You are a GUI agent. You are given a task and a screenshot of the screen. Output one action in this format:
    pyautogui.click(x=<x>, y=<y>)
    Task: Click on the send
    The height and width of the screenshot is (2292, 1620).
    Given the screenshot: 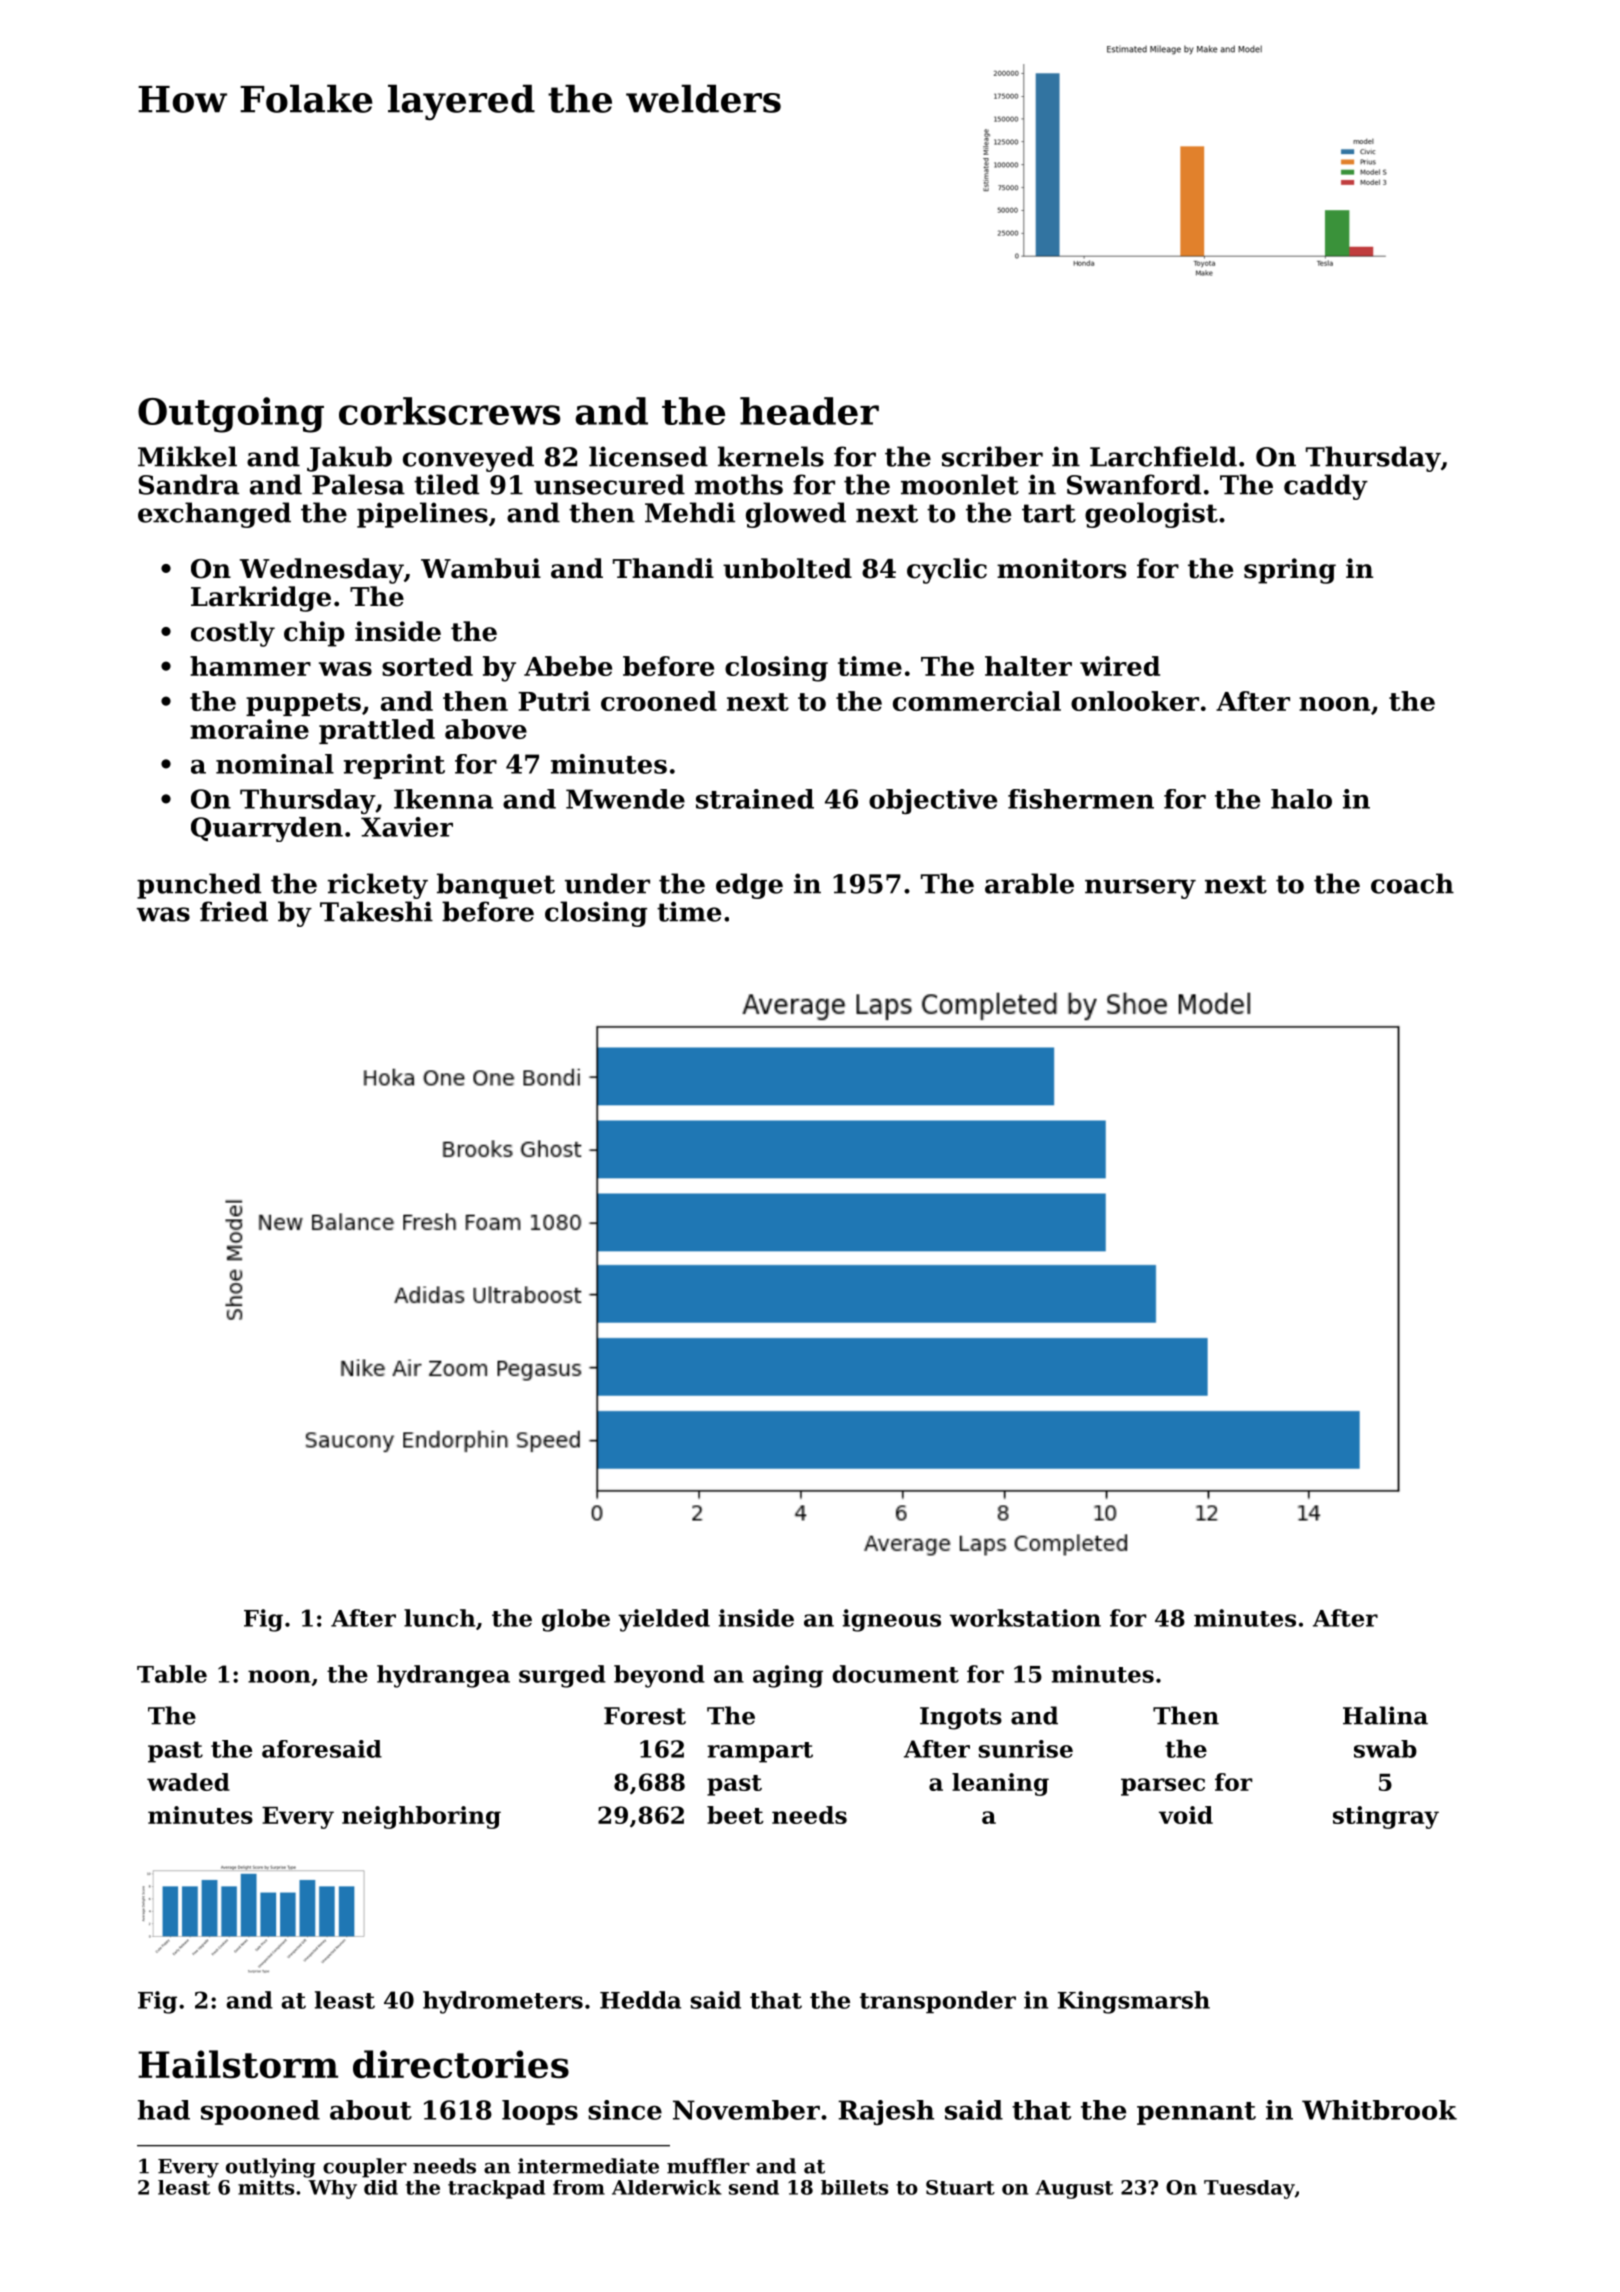 What is the action you would take?
    pyautogui.click(x=754, y=2187)
